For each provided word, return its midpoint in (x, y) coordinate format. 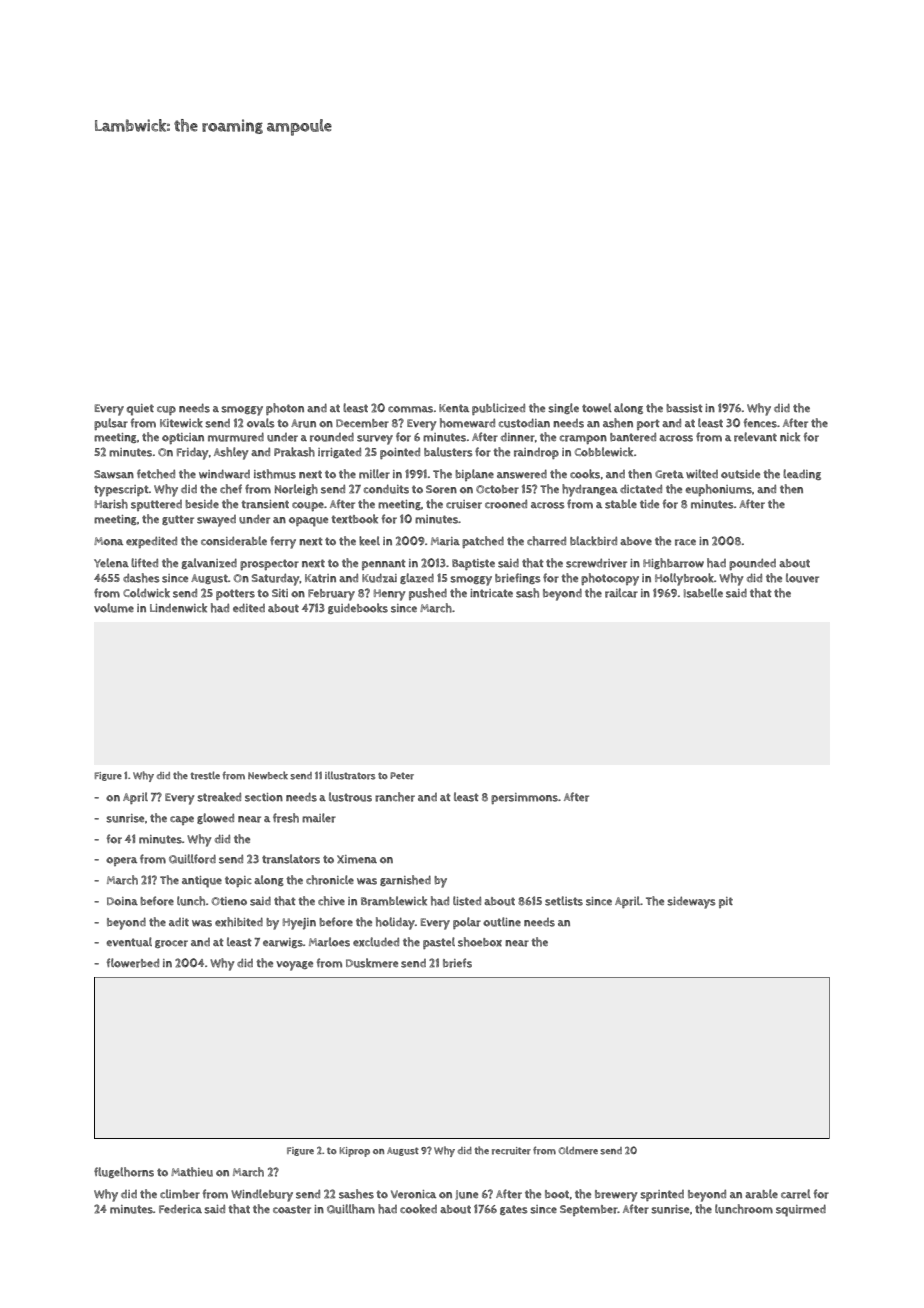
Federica (180, 1209)
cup (166, 410)
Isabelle (703, 593)
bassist (684, 408)
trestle (205, 775)
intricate (491, 593)
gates (514, 1210)
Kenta (454, 408)
